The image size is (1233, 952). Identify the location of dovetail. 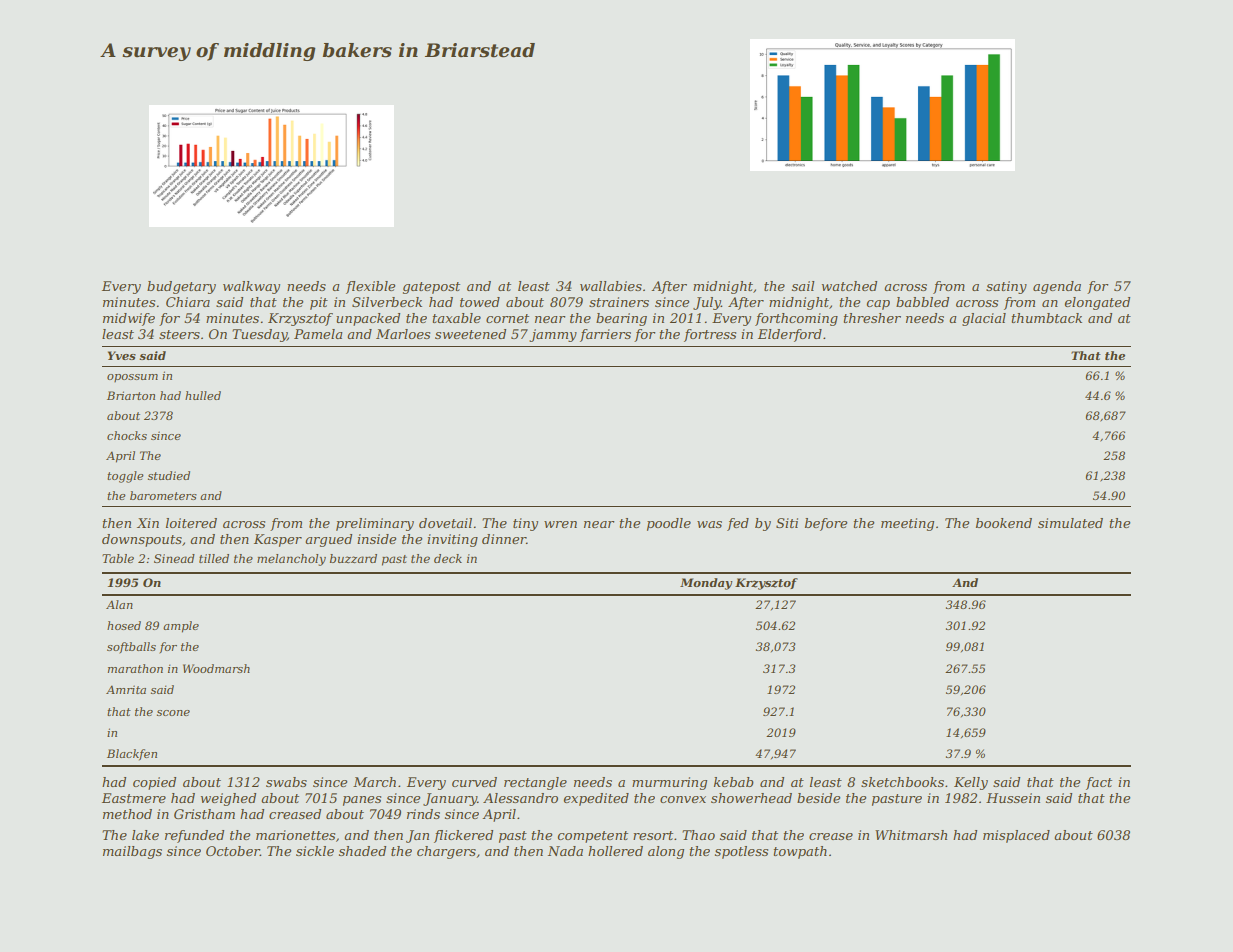
(445, 523).
